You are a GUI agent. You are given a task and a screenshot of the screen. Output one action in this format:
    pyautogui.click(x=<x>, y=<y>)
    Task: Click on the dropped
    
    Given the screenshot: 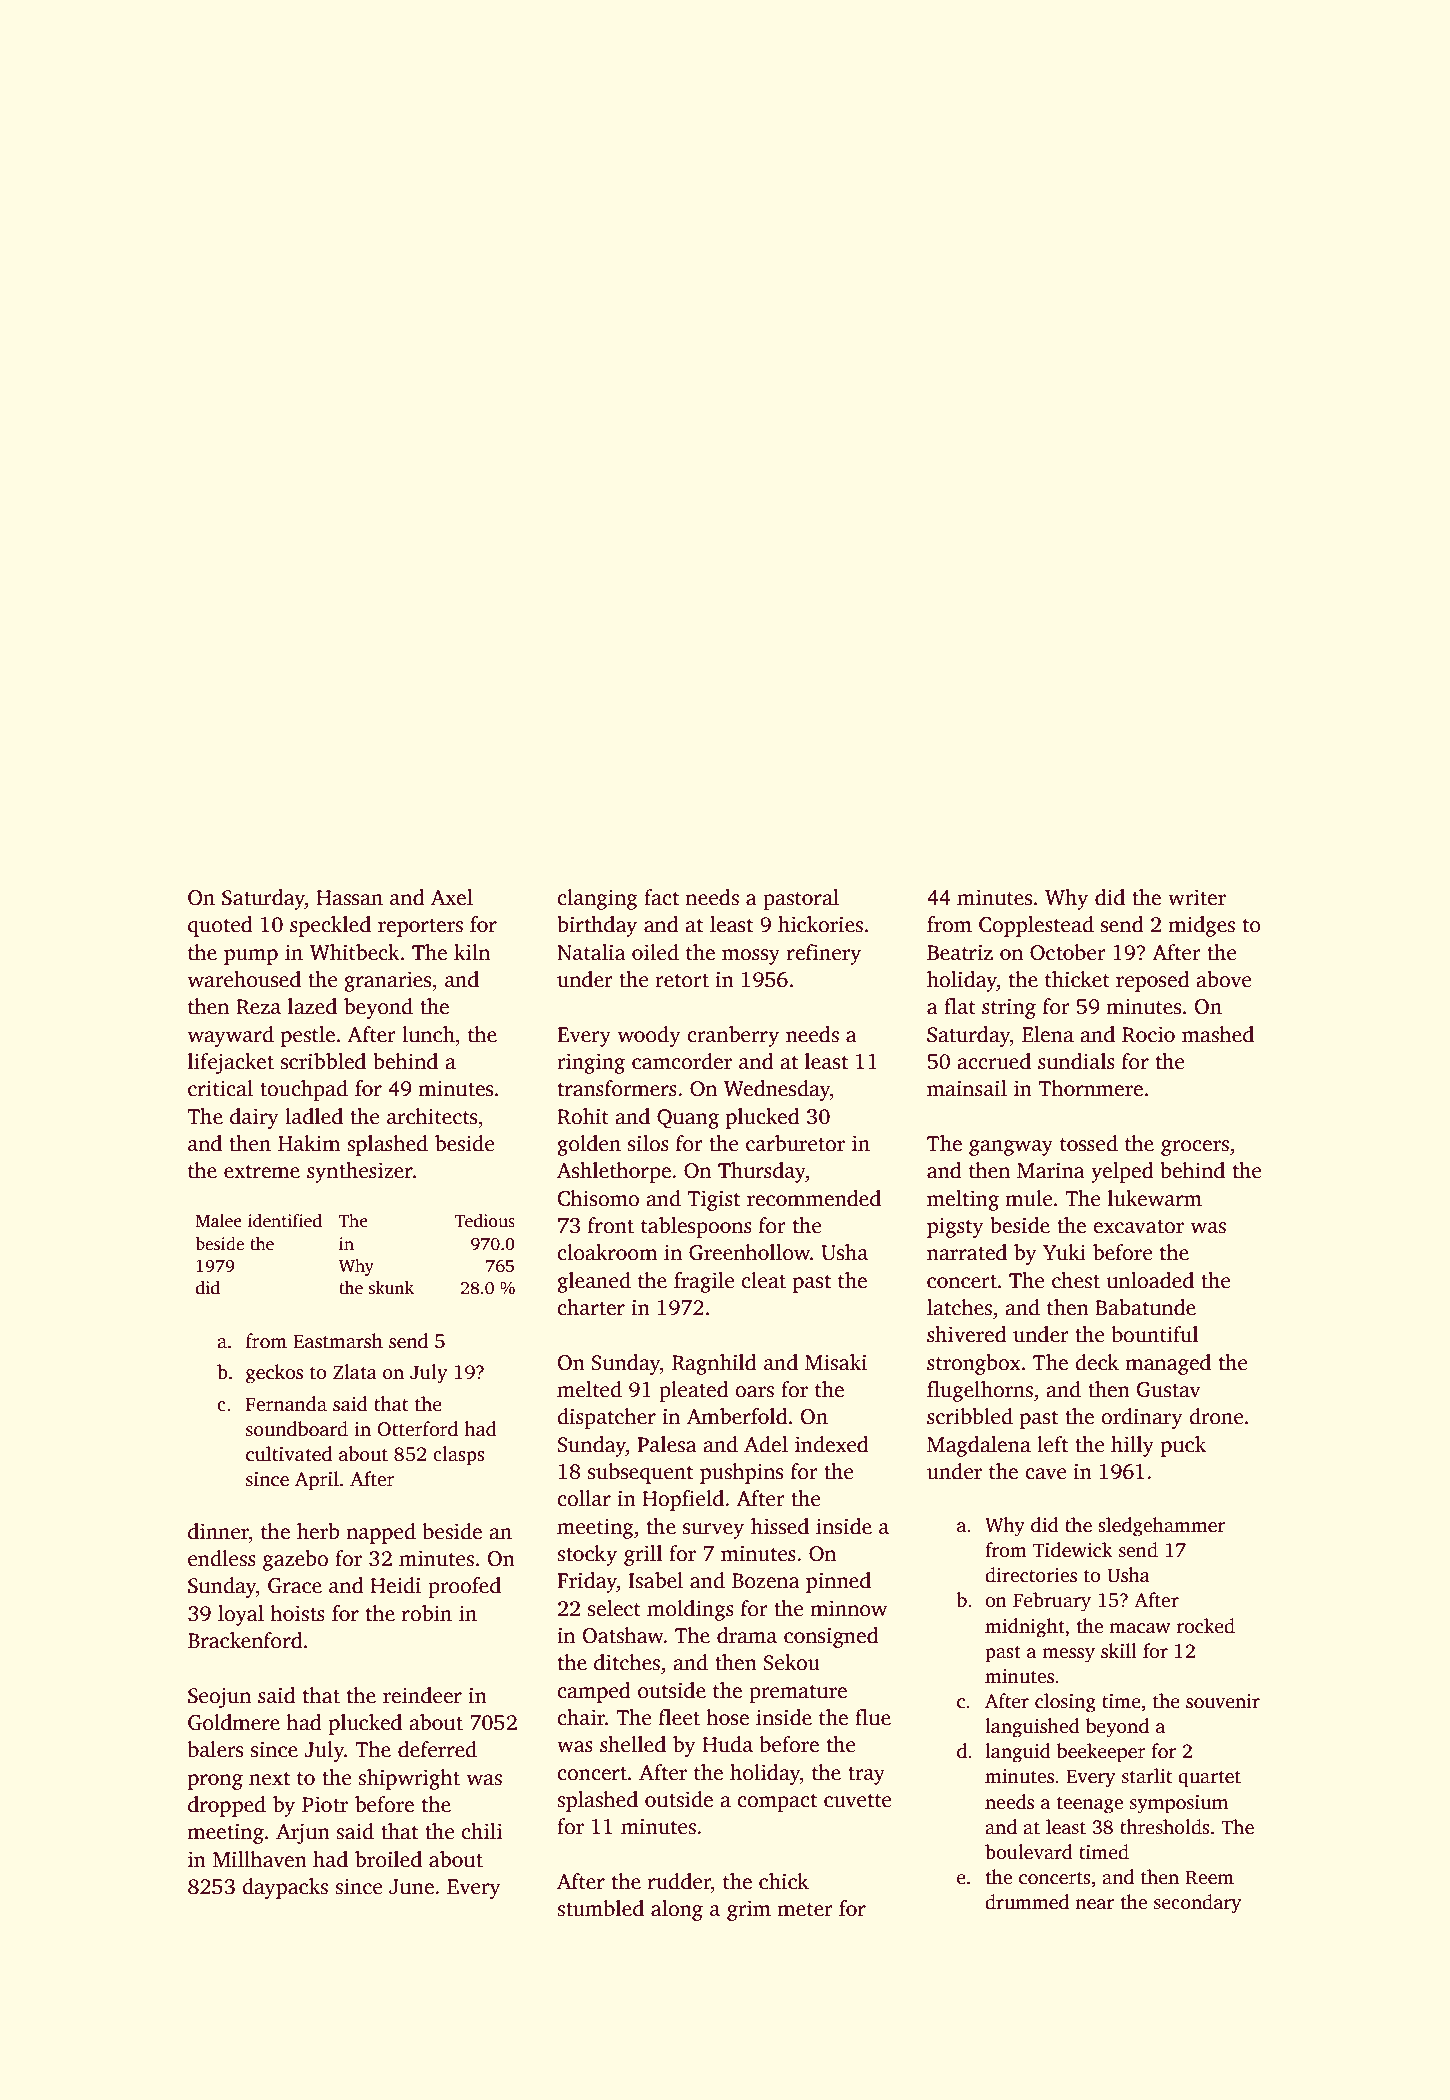 What is the action you would take?
    pyautogui.click(x=227, y=1806)
